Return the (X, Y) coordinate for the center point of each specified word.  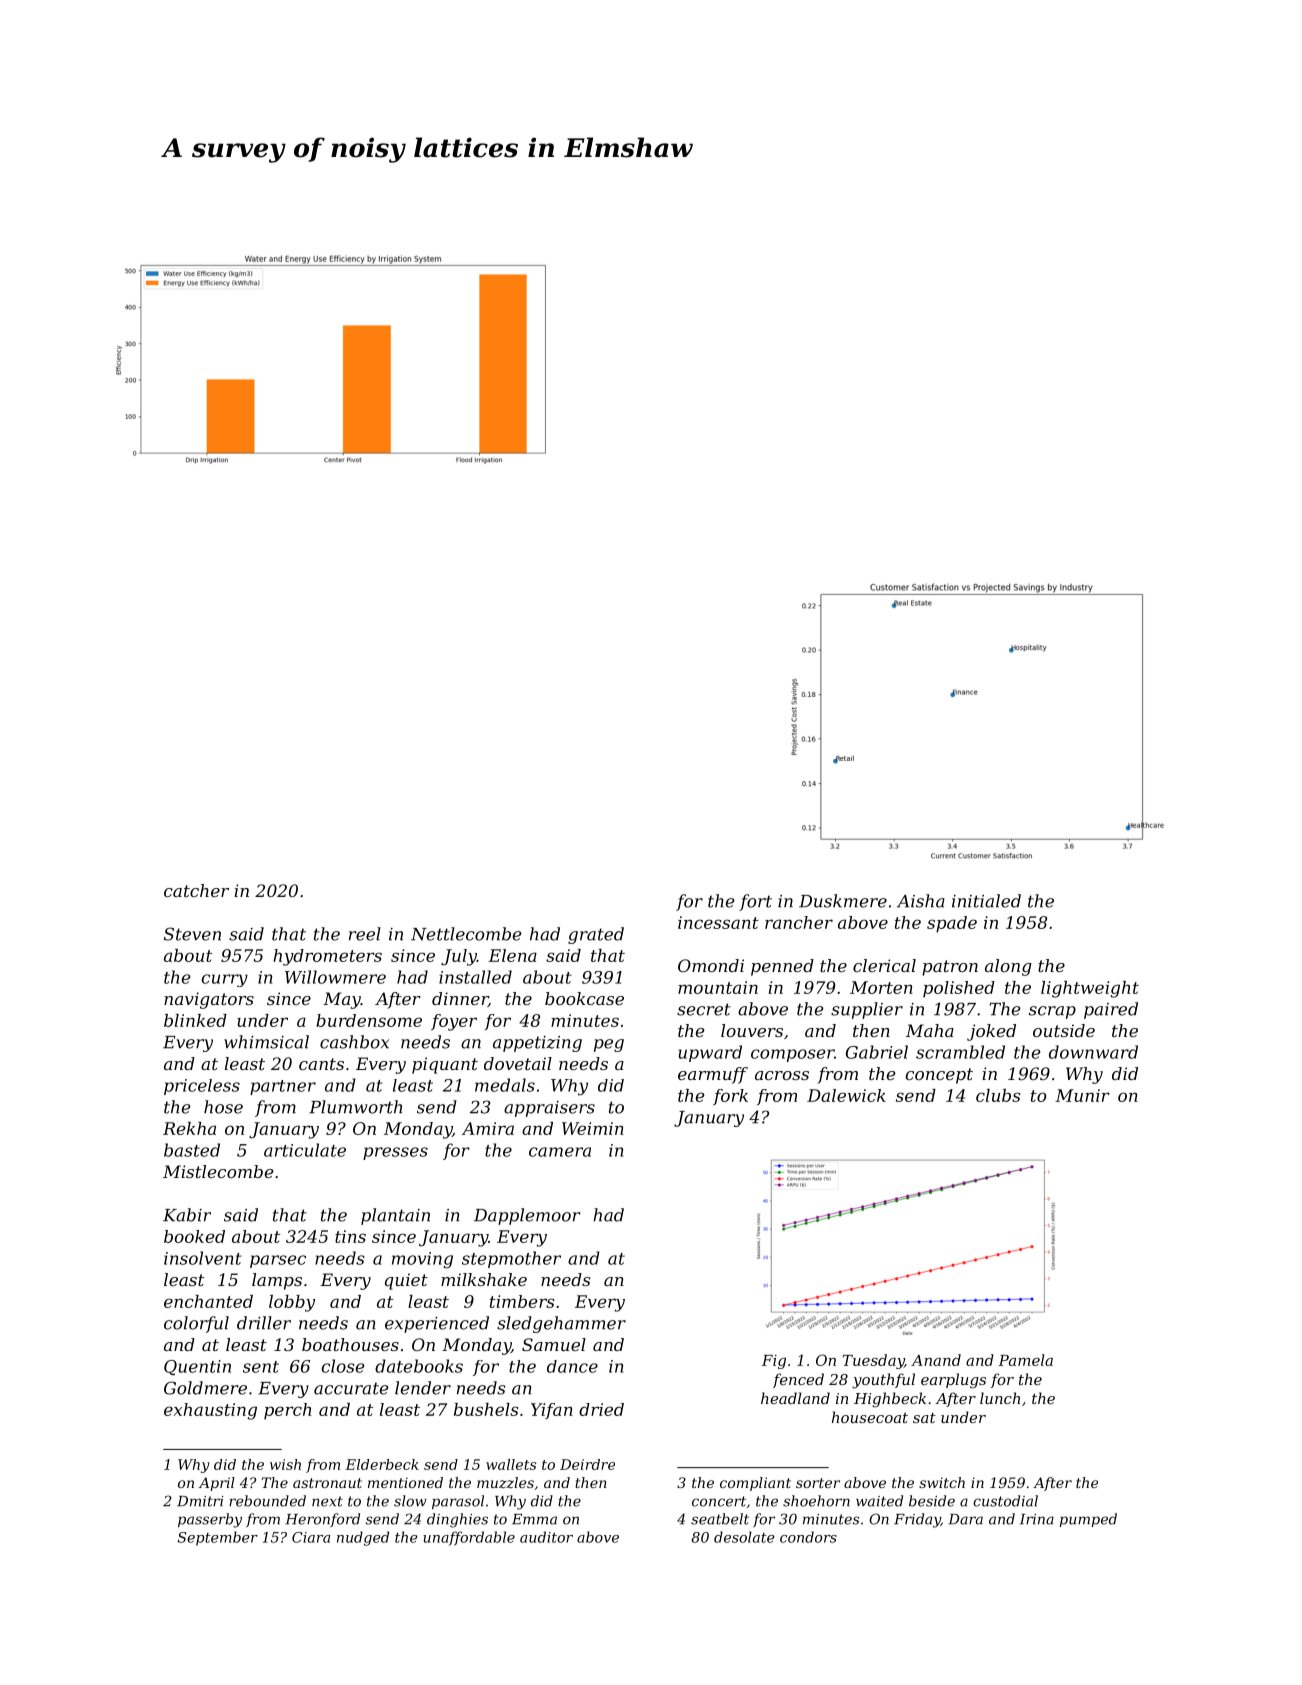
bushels (486, 1409)
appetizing (537, 1044)
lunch (1000, 1398)
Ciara (311, 1537)
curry (225, 980)
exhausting (210, 1411)
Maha (930, 1030)
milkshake (484, 1279)
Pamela (1025, 1360)
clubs (998, 1095)
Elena (512, 955)
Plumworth (355, 1107)
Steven (192, 934)
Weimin (593, 1128)
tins (350, 1236)
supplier (867, 1010)
